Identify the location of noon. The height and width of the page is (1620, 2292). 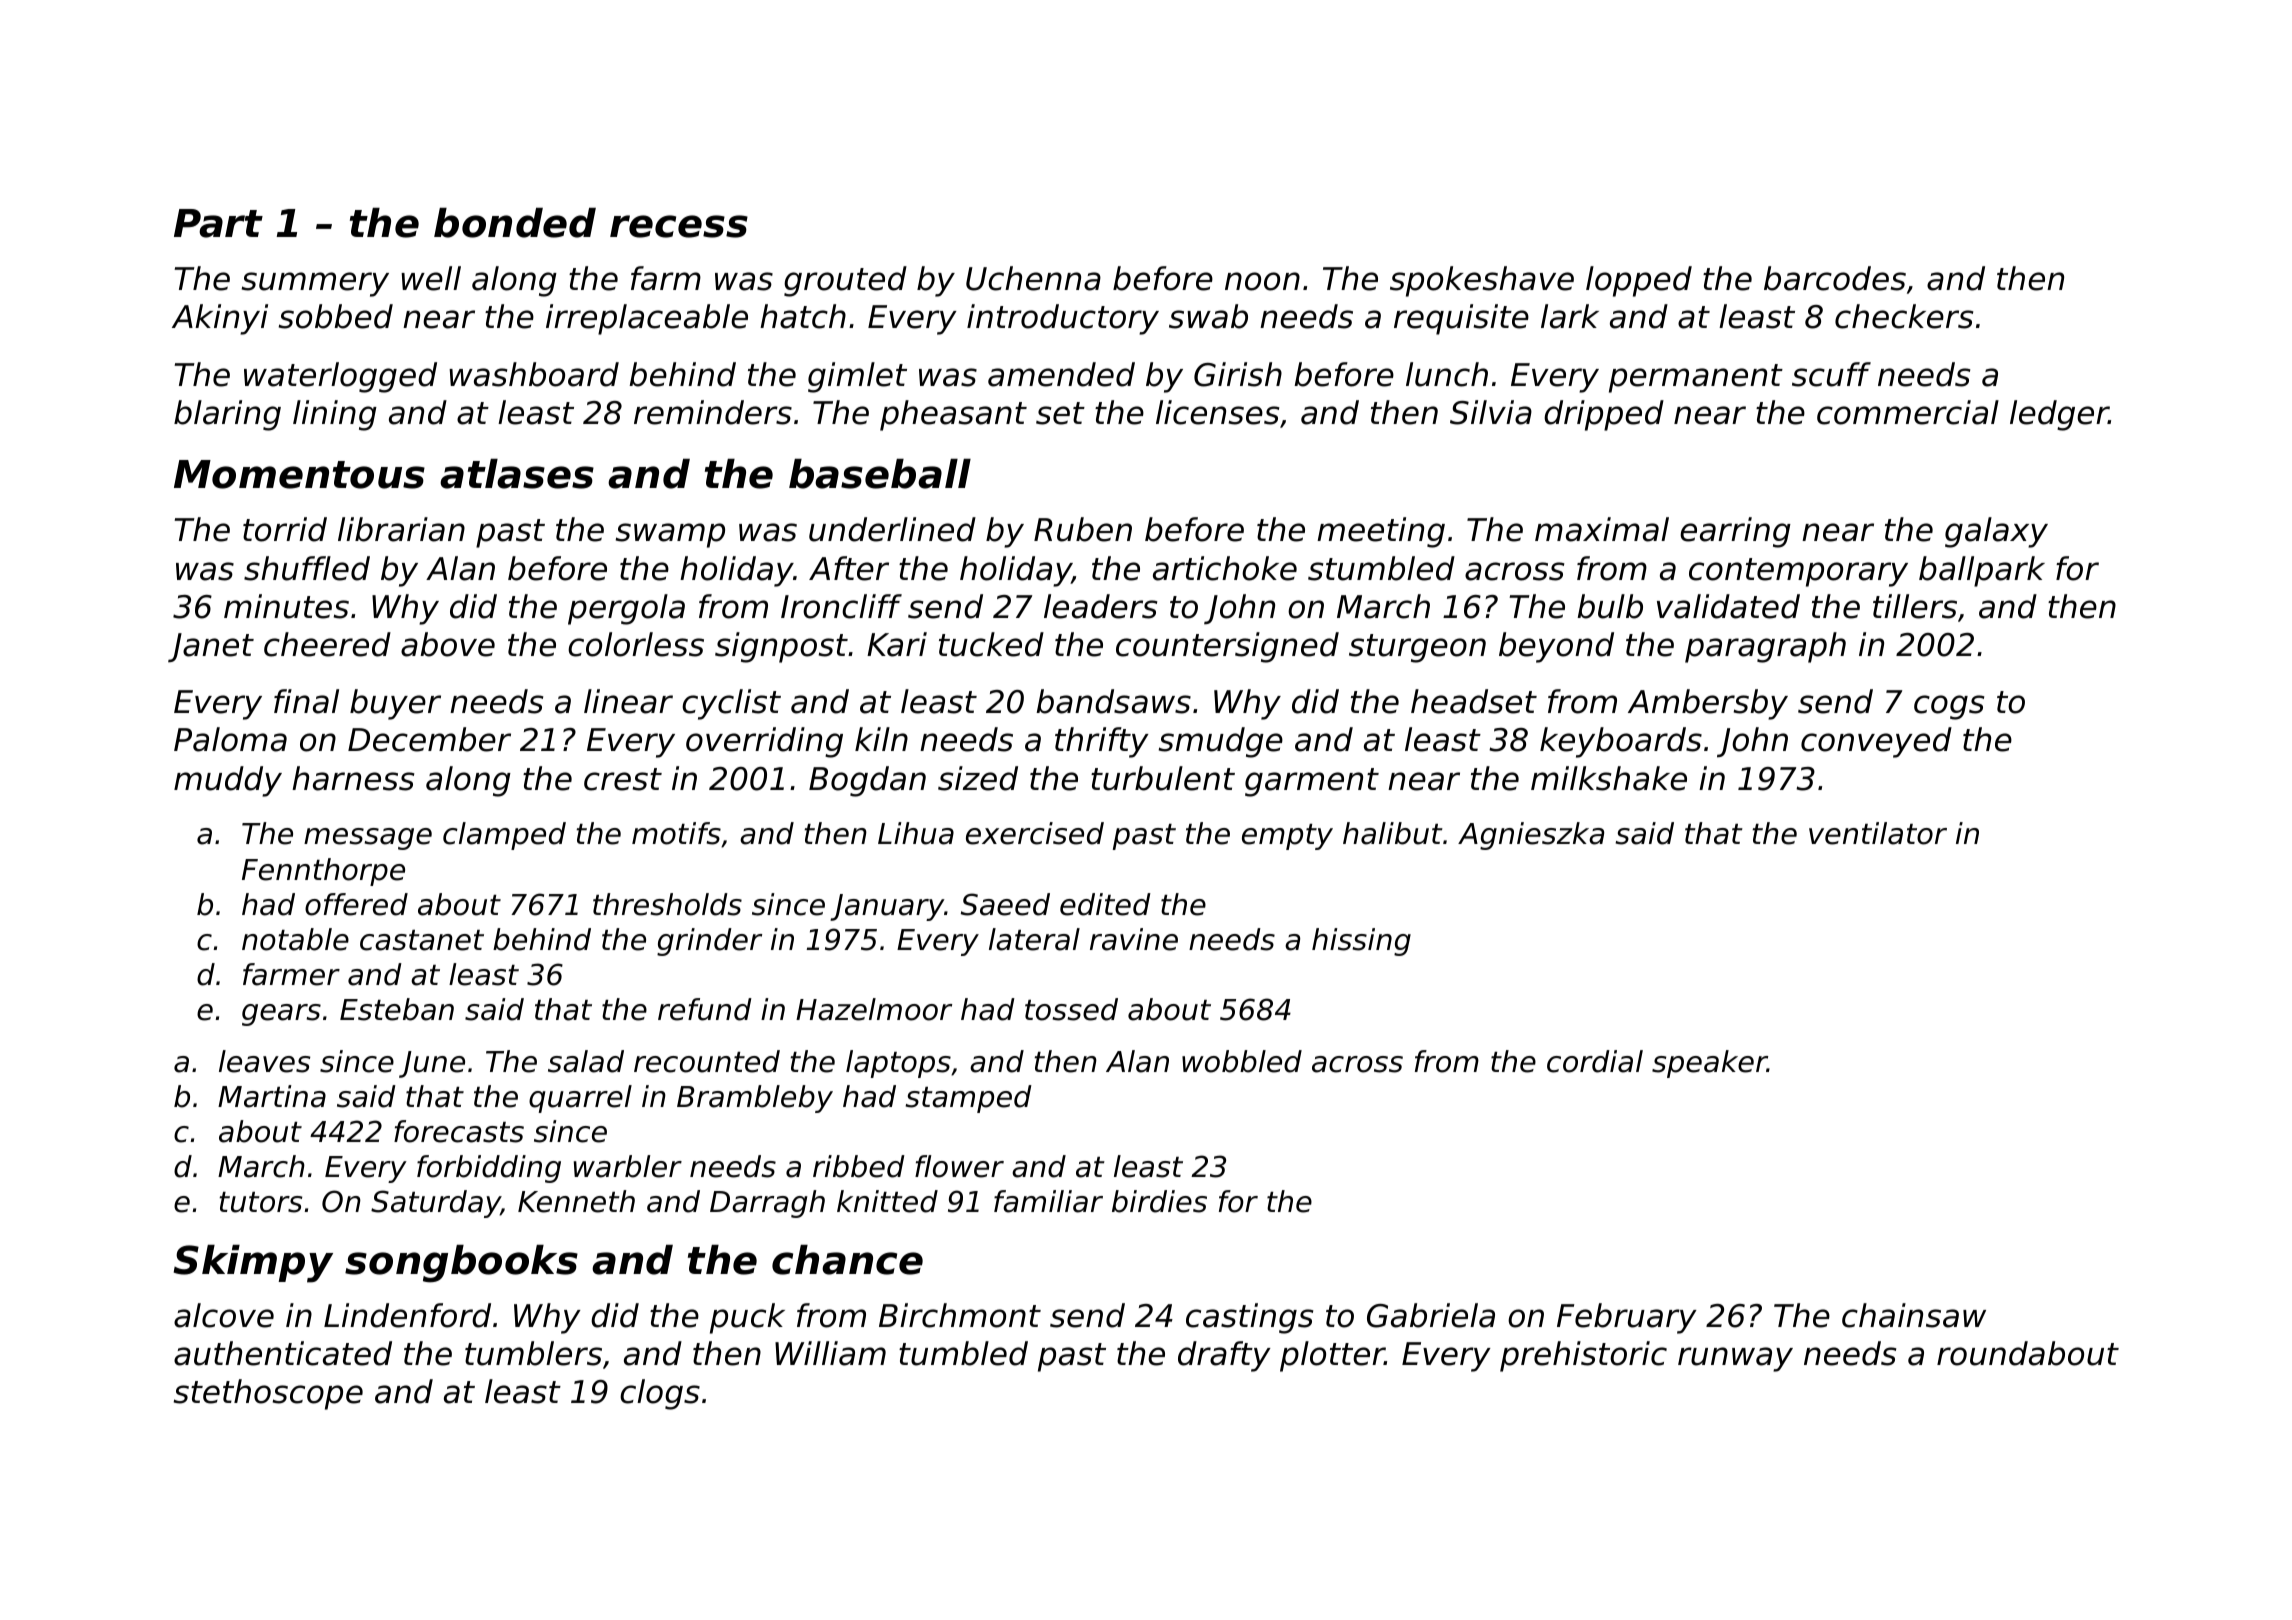
(1262, 281).
